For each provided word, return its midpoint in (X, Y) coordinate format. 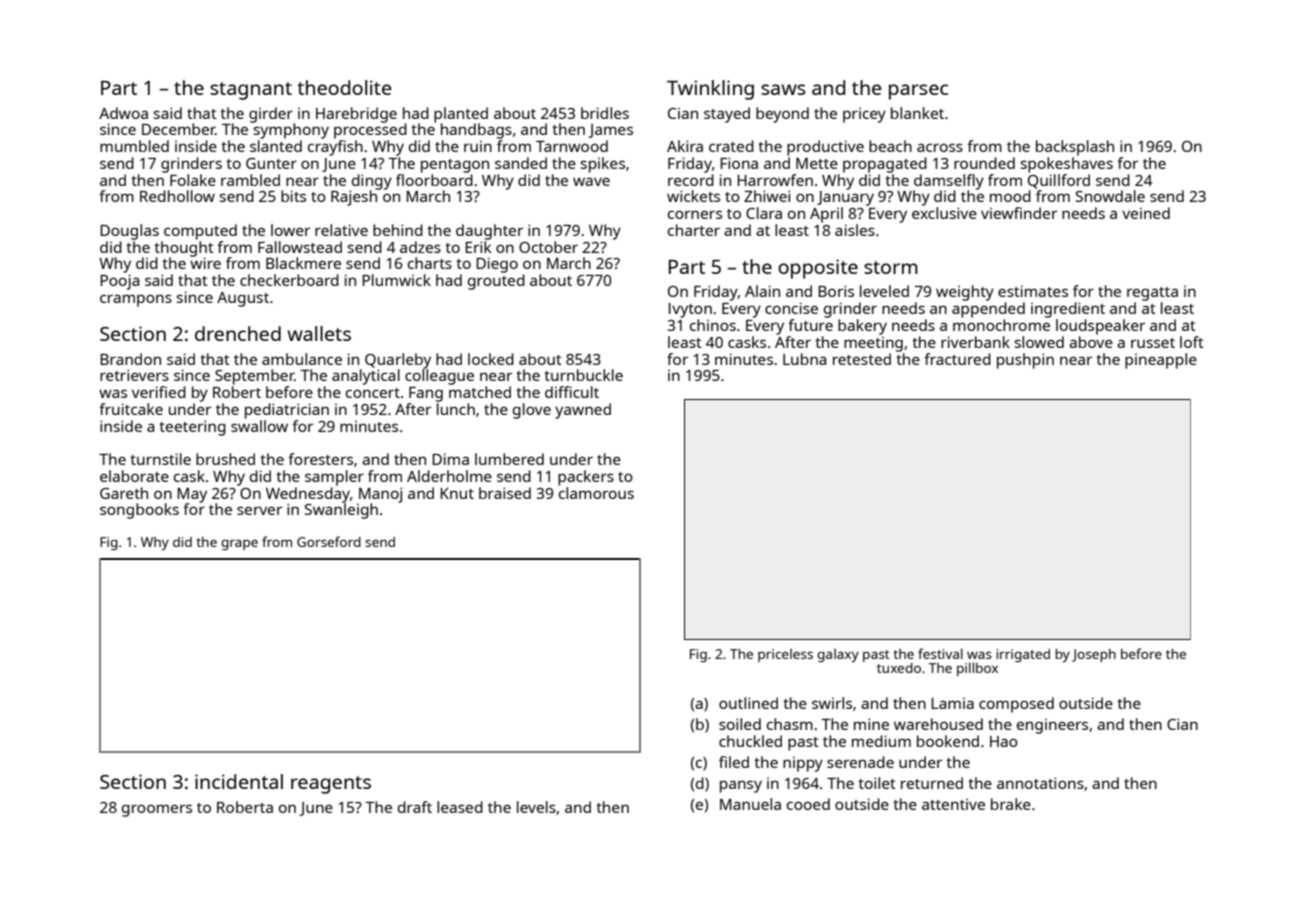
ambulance (302, 359)
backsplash (1075, 148)
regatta (1152, 294)
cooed (808, 804)
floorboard (434, 180)
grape (239, 545)
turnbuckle (583, 375)
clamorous (596, 493)
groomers (157, 810)
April (826, 215)
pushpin (1025, 361)
